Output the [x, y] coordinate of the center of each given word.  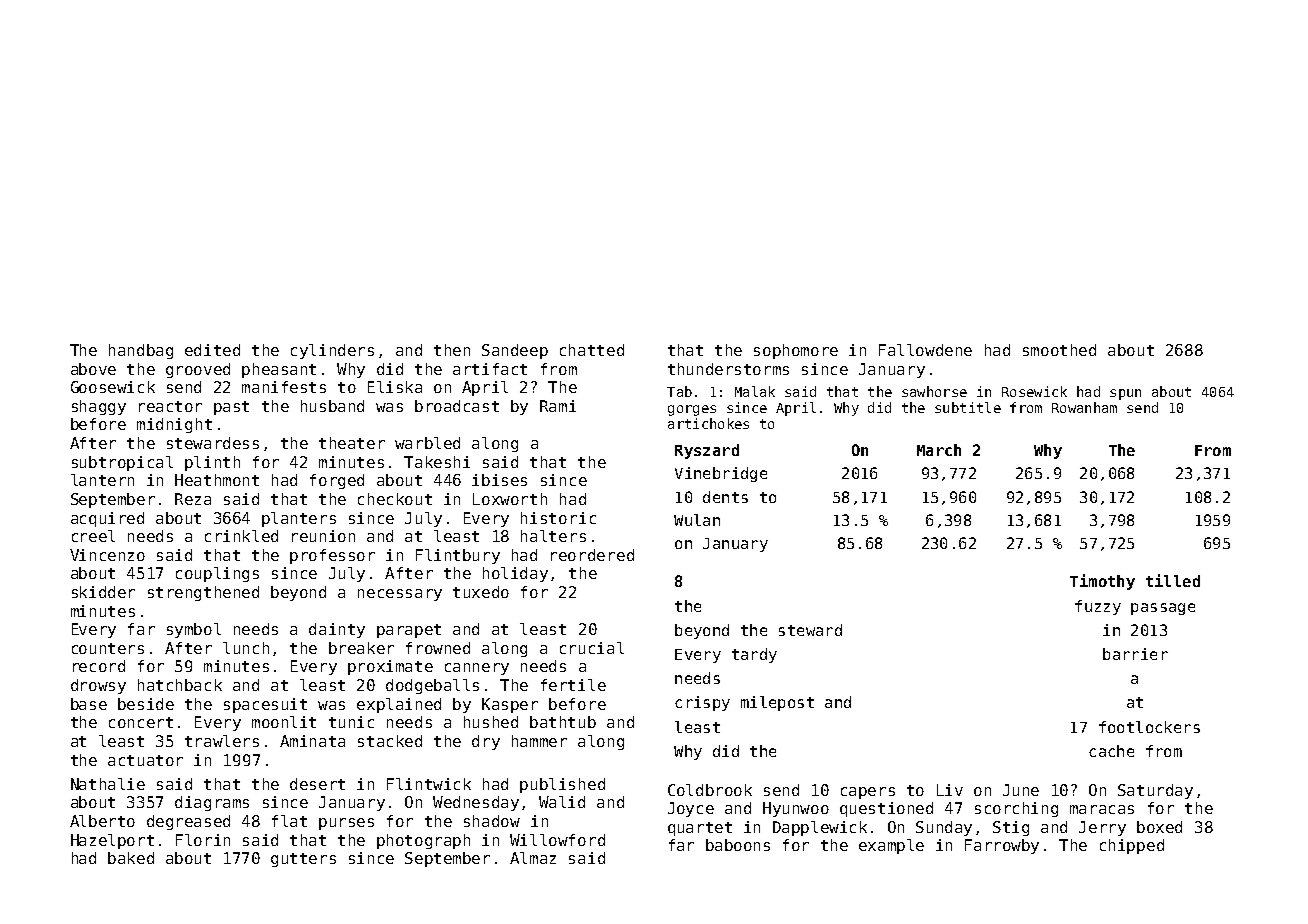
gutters [303, 860]
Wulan [697, 520]
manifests [284, 387]
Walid [562, 802]
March [939, 450]
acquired [107, 519]
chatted [592, 350]
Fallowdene [925, 350]
